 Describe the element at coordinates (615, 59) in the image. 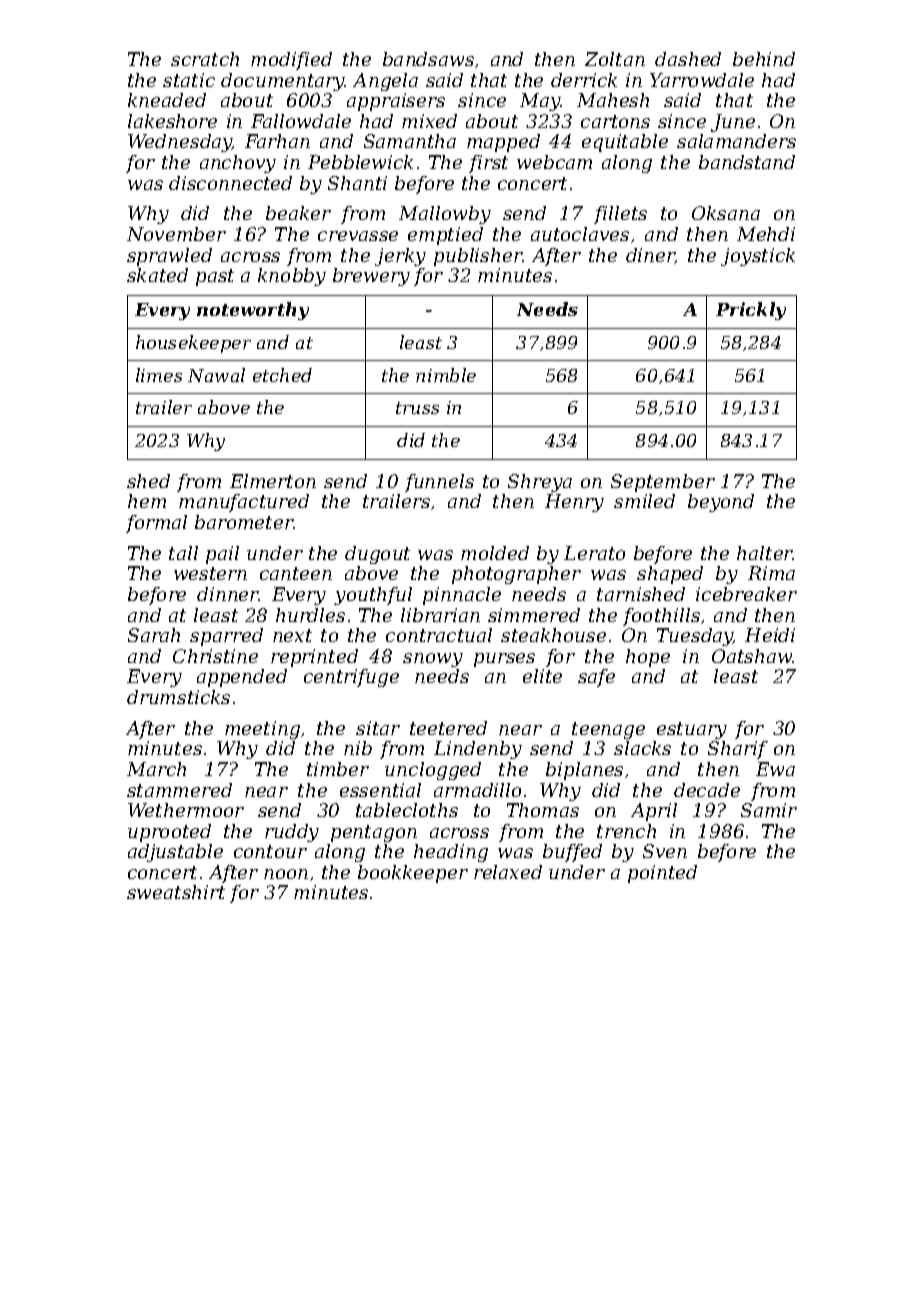

I see `Zoltan` at that location.
